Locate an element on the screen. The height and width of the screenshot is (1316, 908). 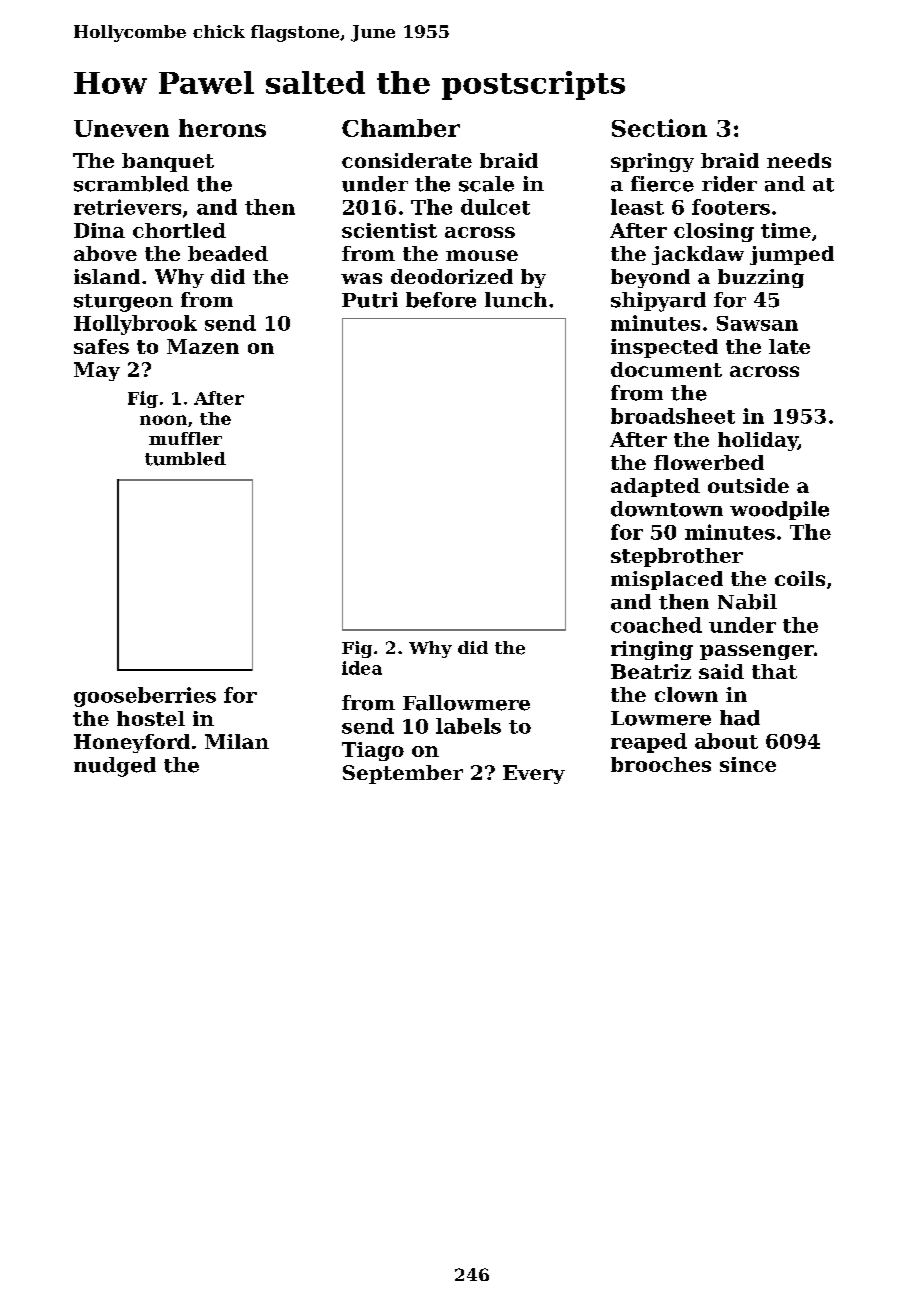
Honeyford is located at coordinates (132, 743).
